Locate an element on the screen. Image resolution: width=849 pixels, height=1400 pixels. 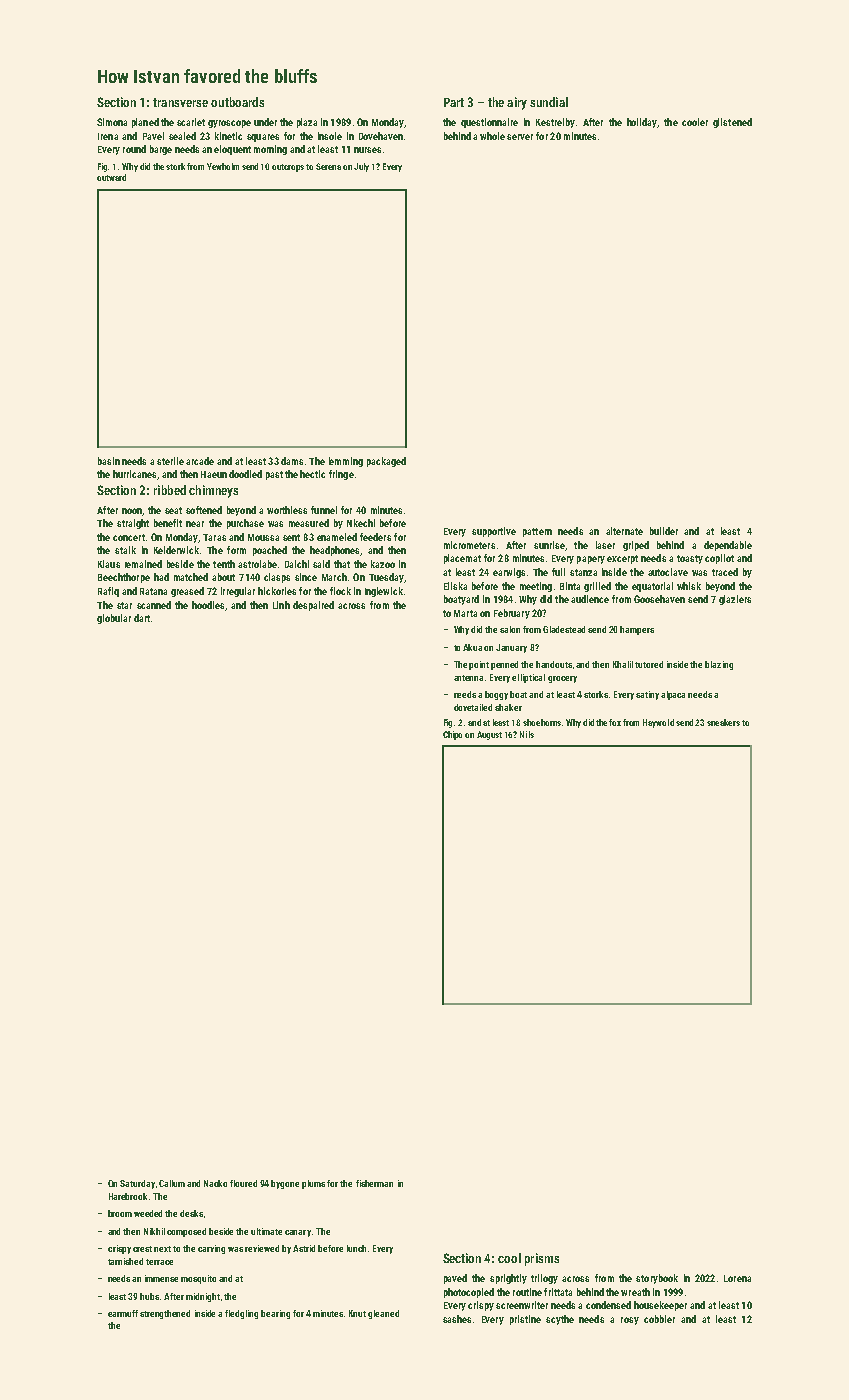
builder is located at coordinates (664, 531).
